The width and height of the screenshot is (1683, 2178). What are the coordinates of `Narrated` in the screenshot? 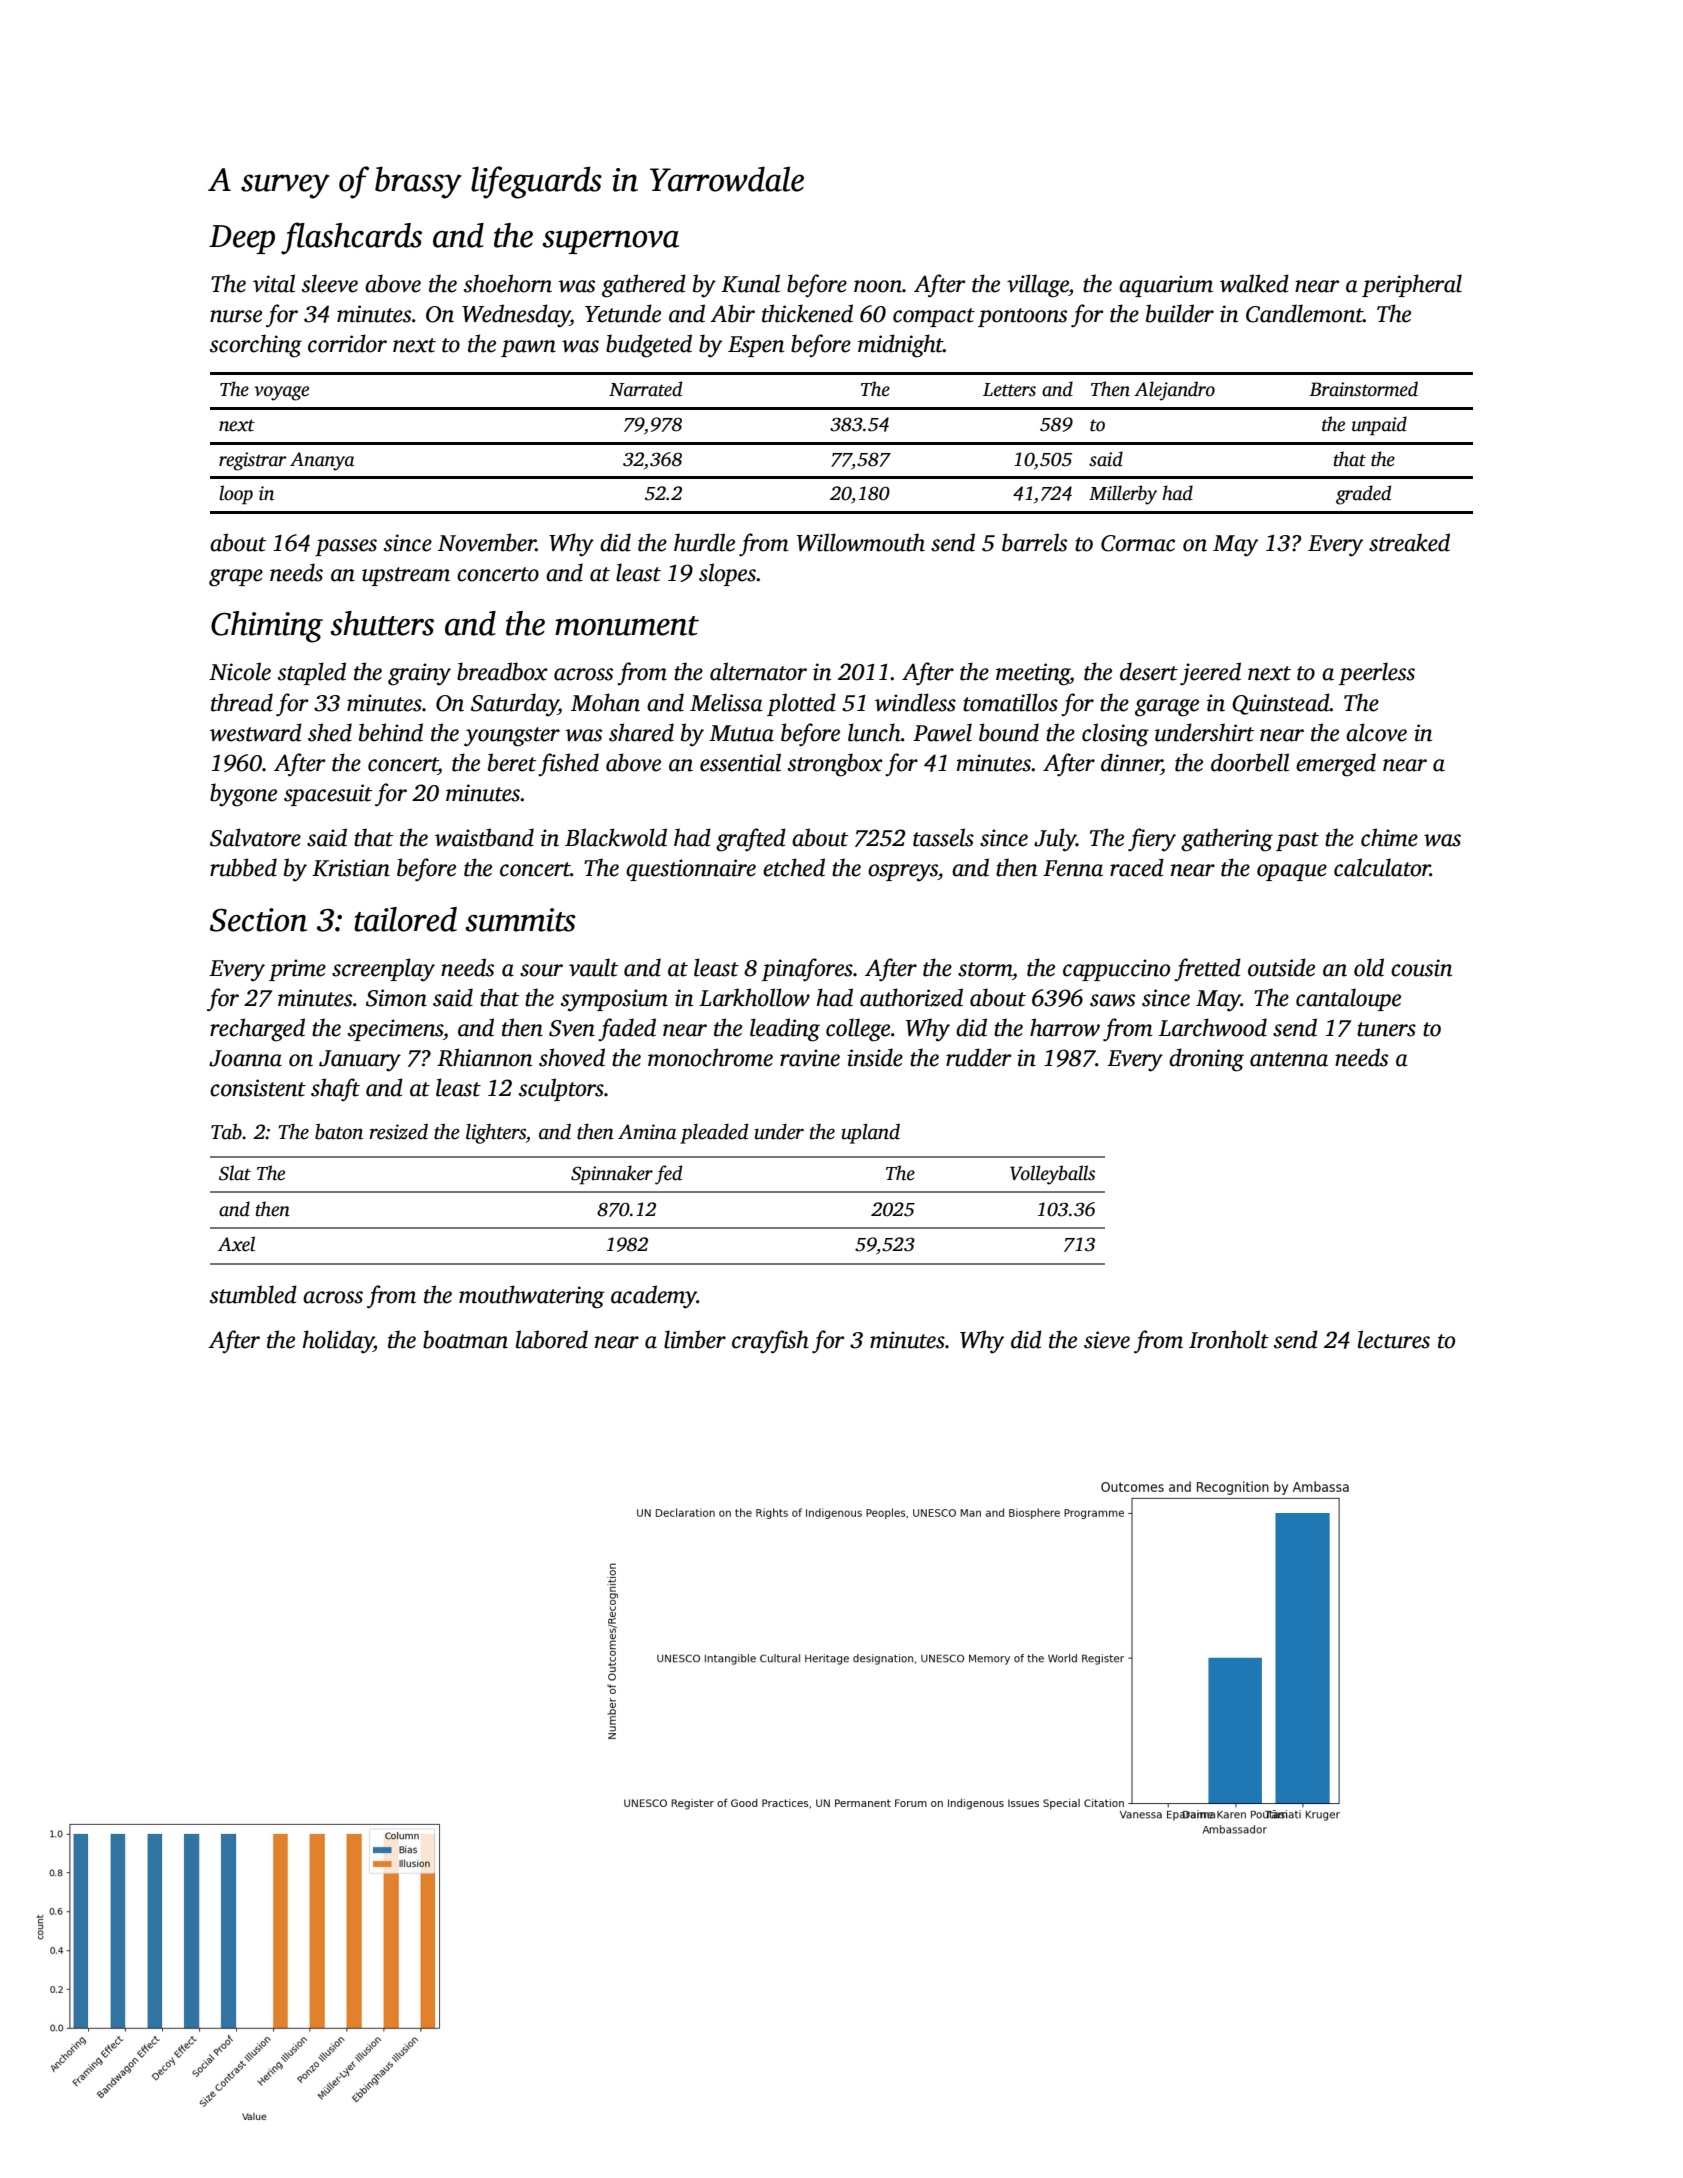 It's located at (645, 389).
